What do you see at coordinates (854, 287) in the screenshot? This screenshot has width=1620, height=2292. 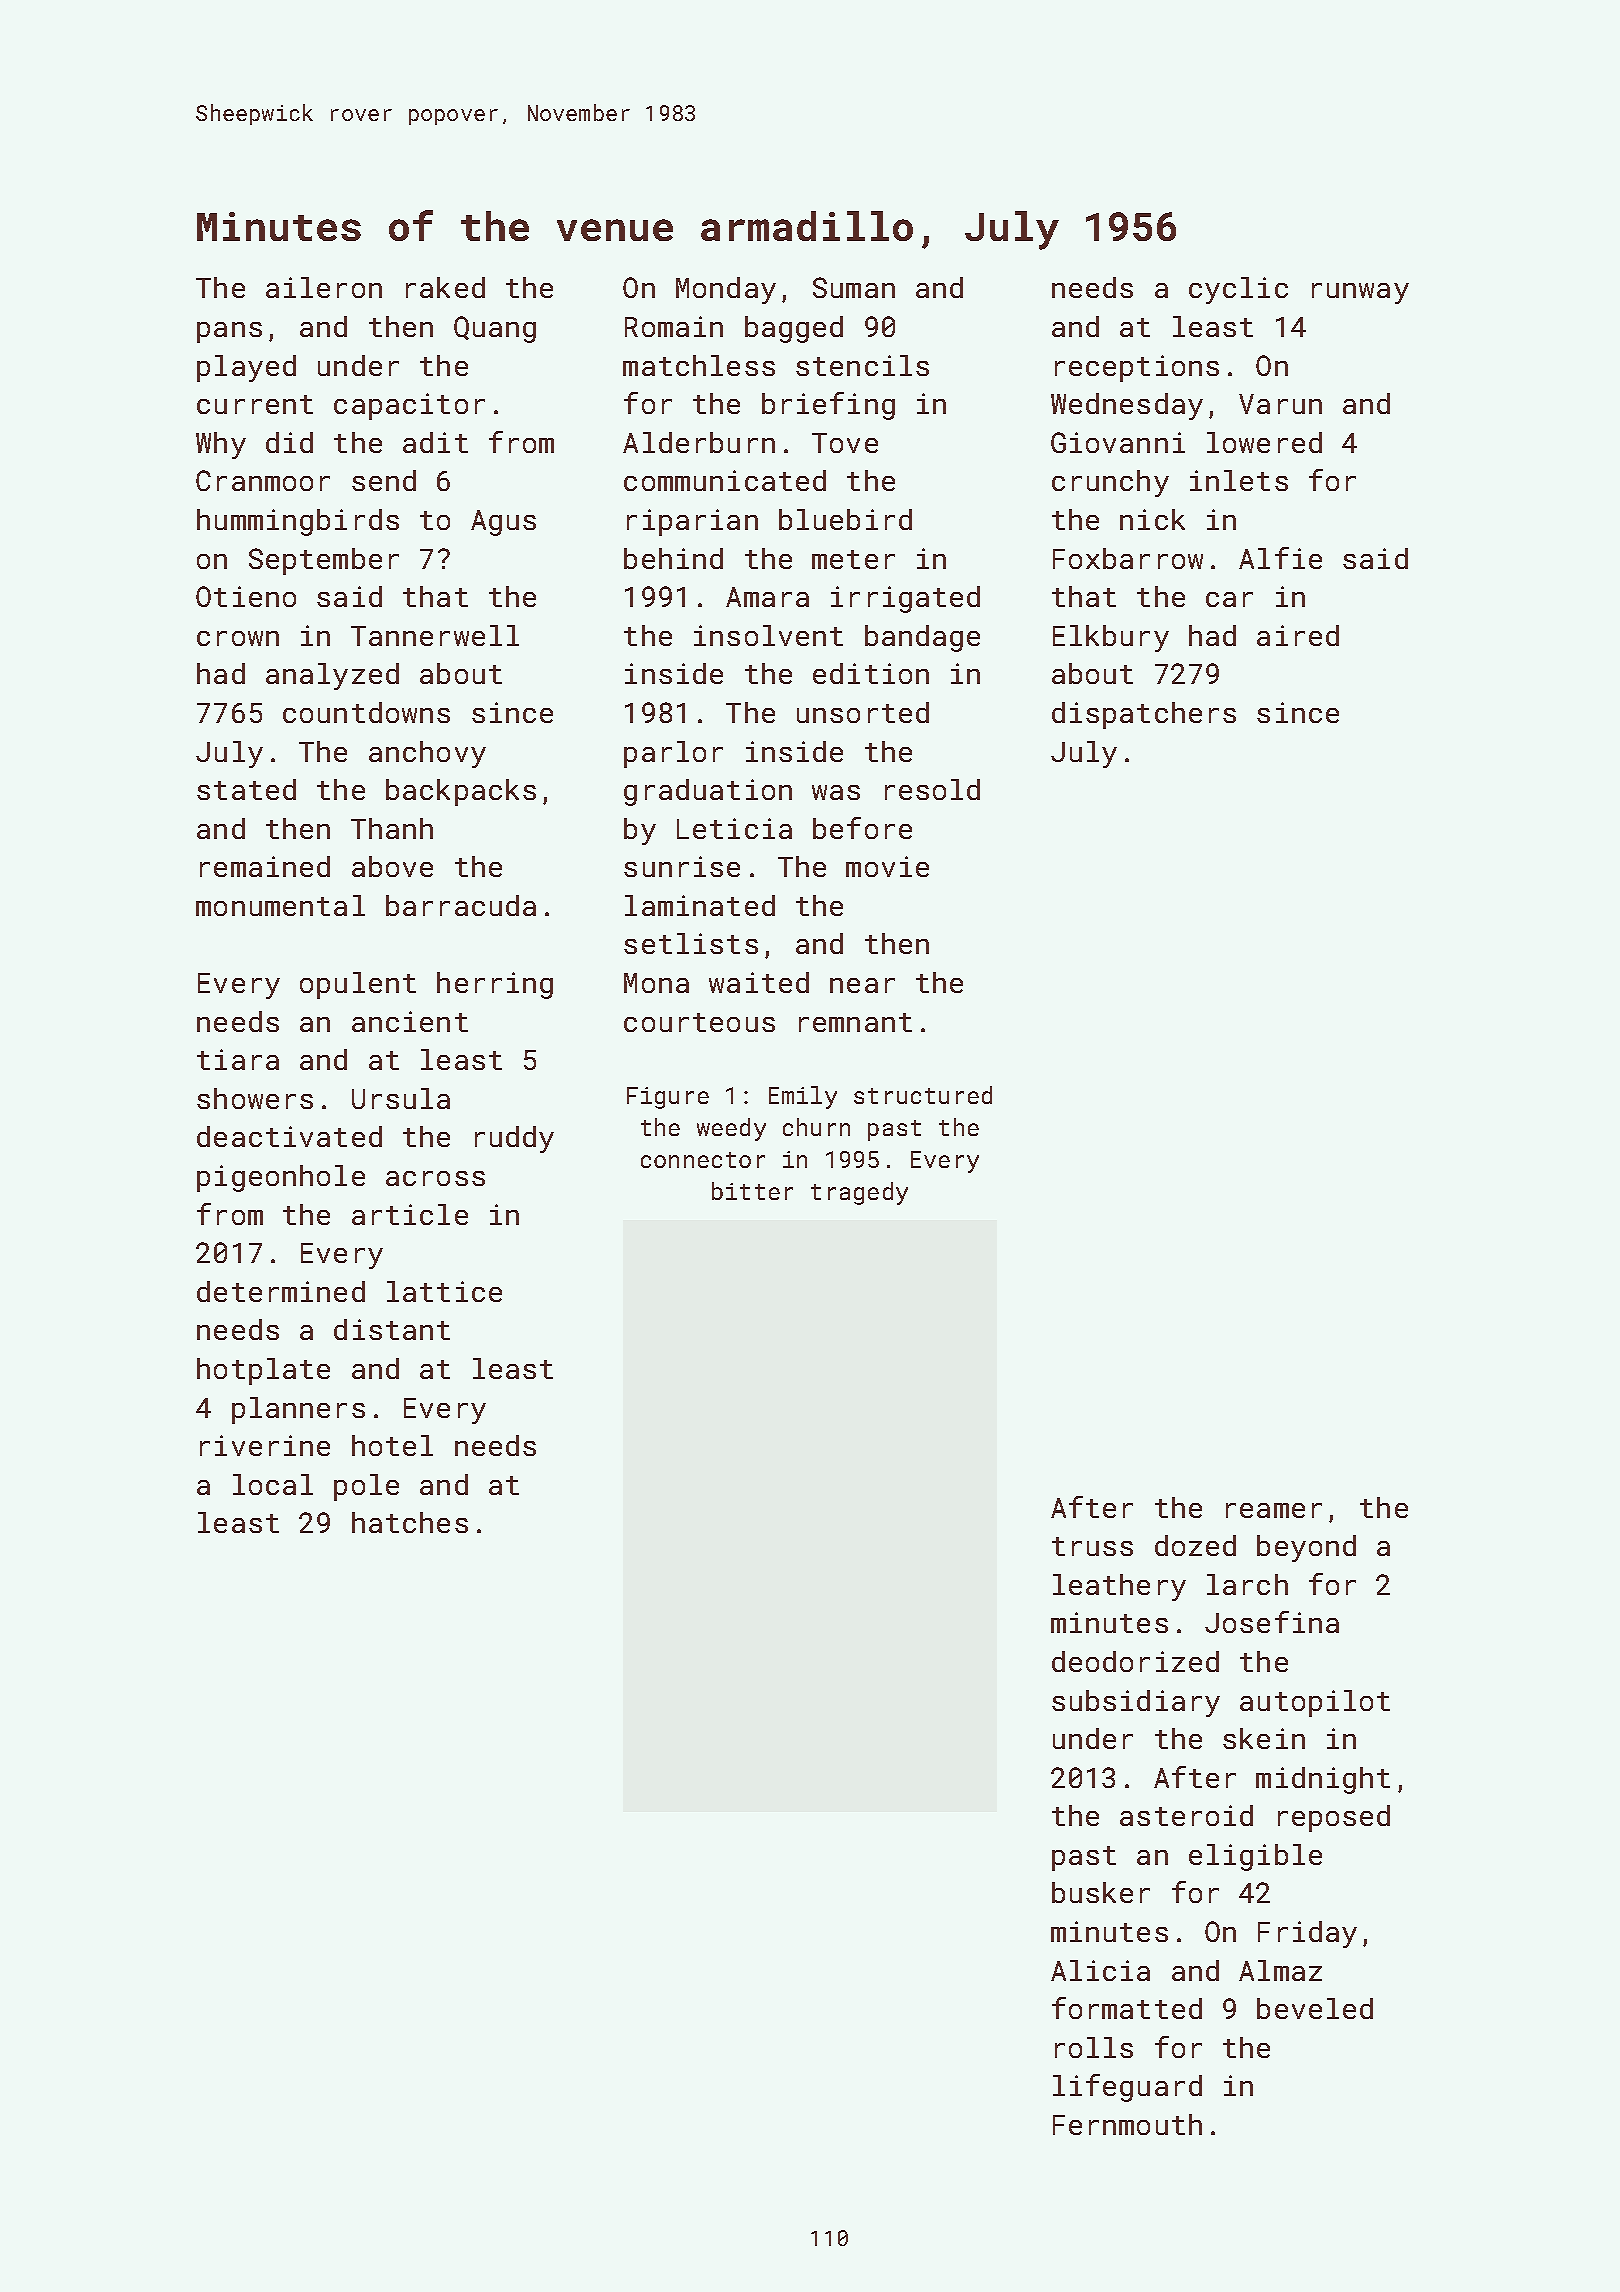 I see `Suman` at bounding box center [854, 287].
